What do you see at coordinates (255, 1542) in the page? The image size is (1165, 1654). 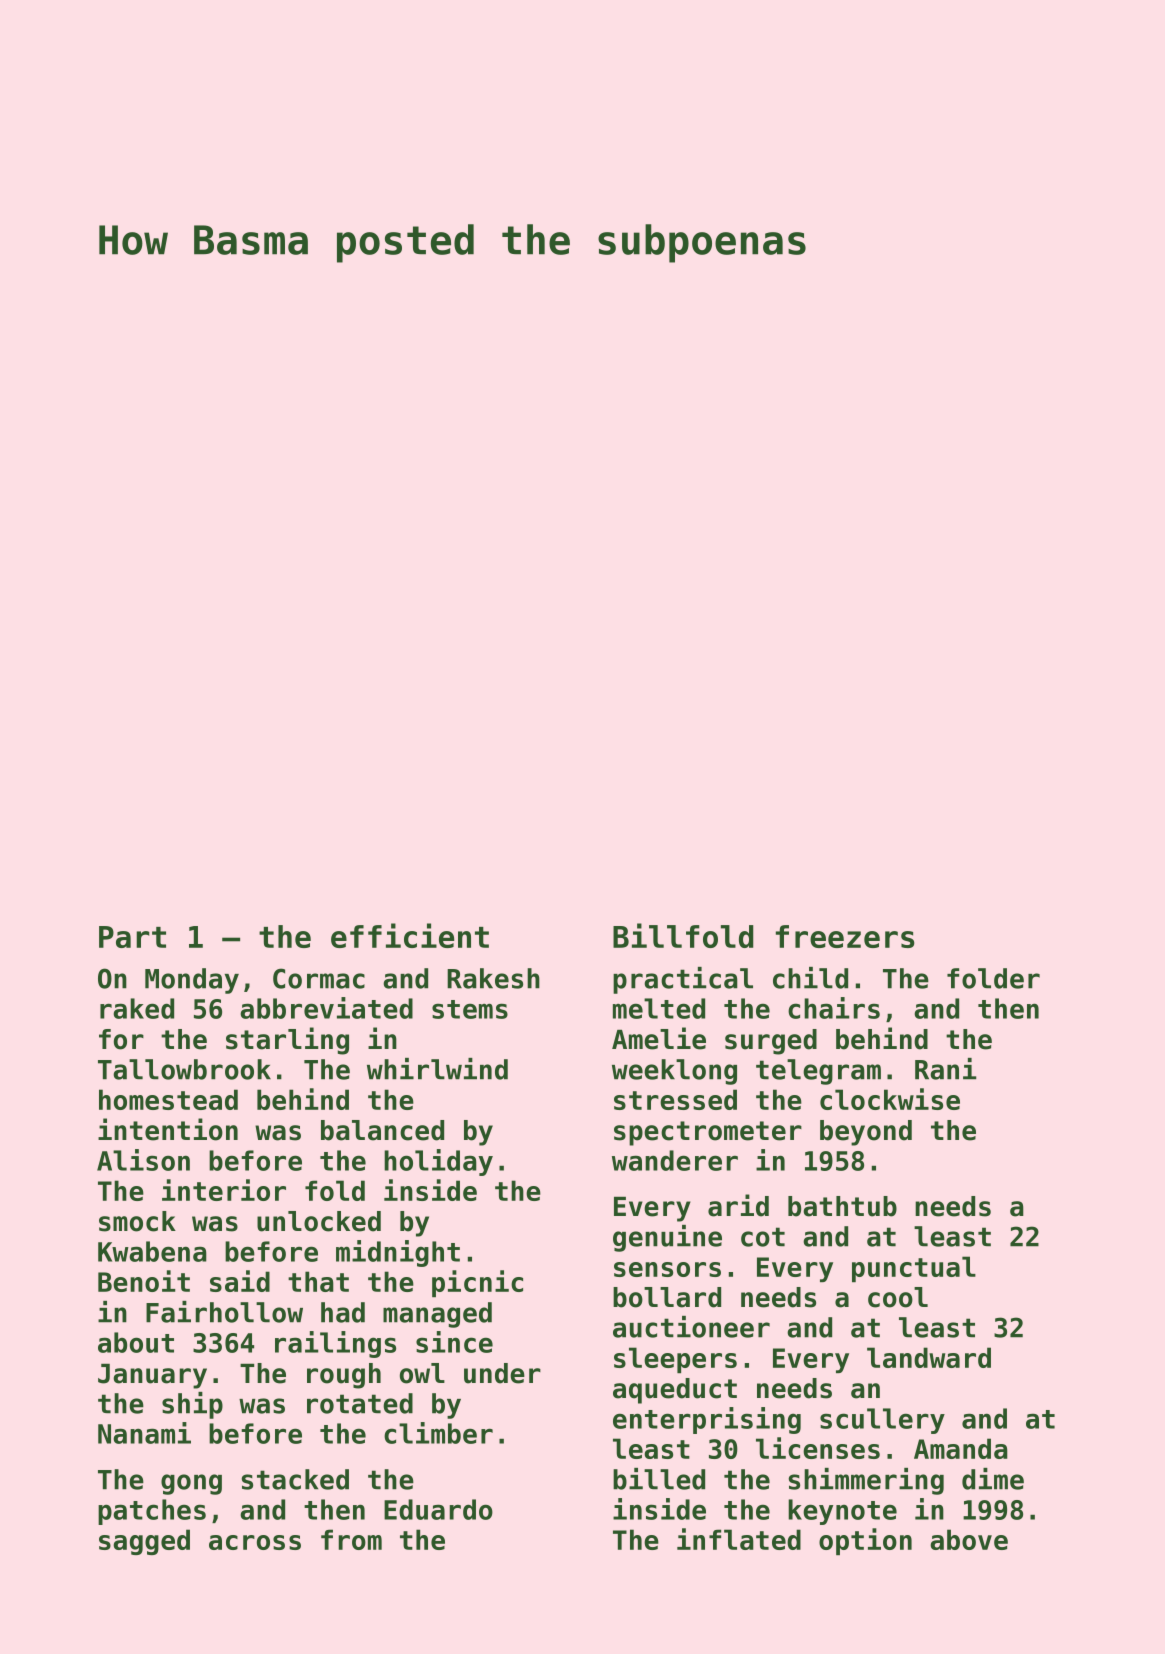 I see `across` at bounding box center [255, 1542].
